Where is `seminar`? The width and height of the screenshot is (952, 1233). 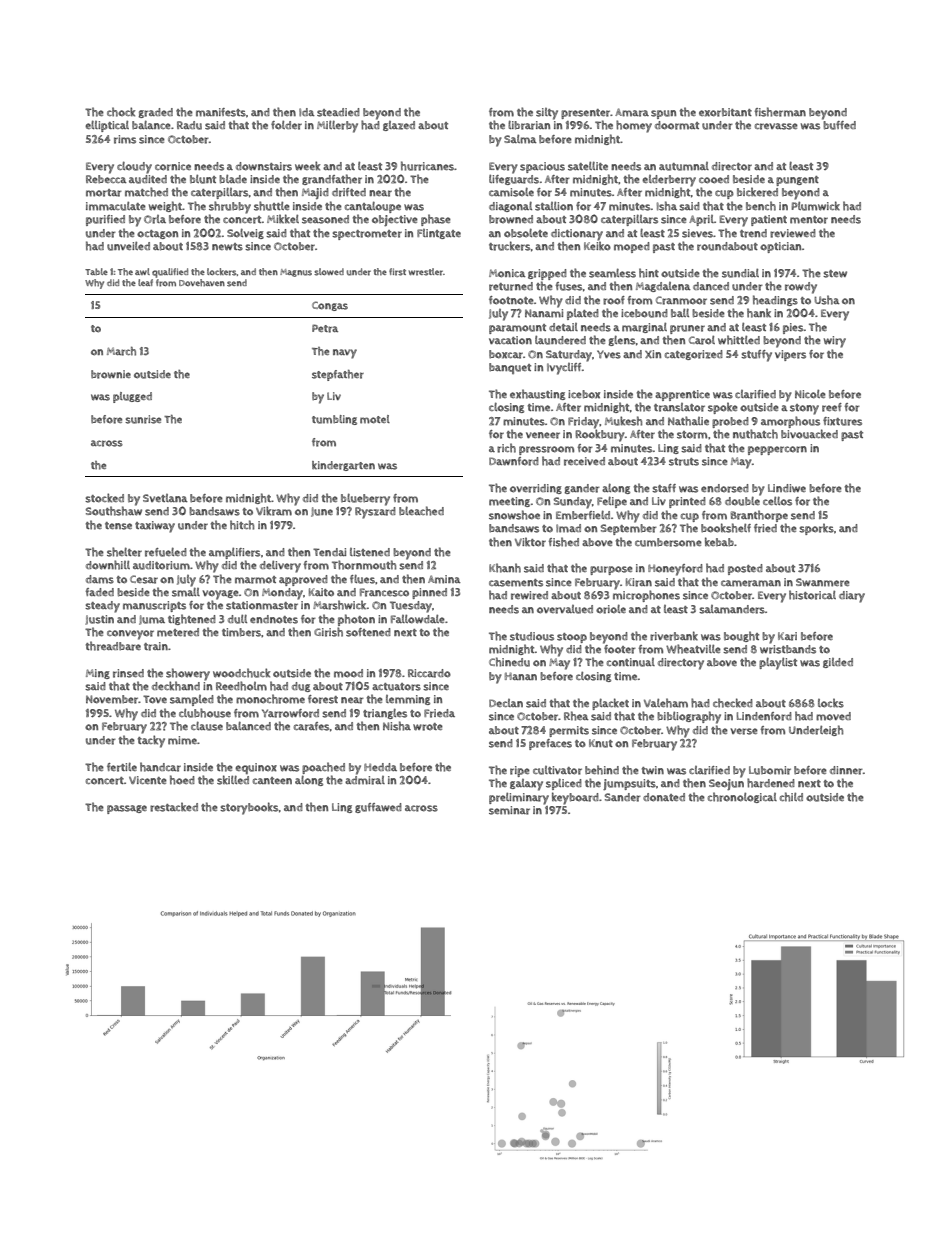
seminar is located at coordinates (509, 810).
